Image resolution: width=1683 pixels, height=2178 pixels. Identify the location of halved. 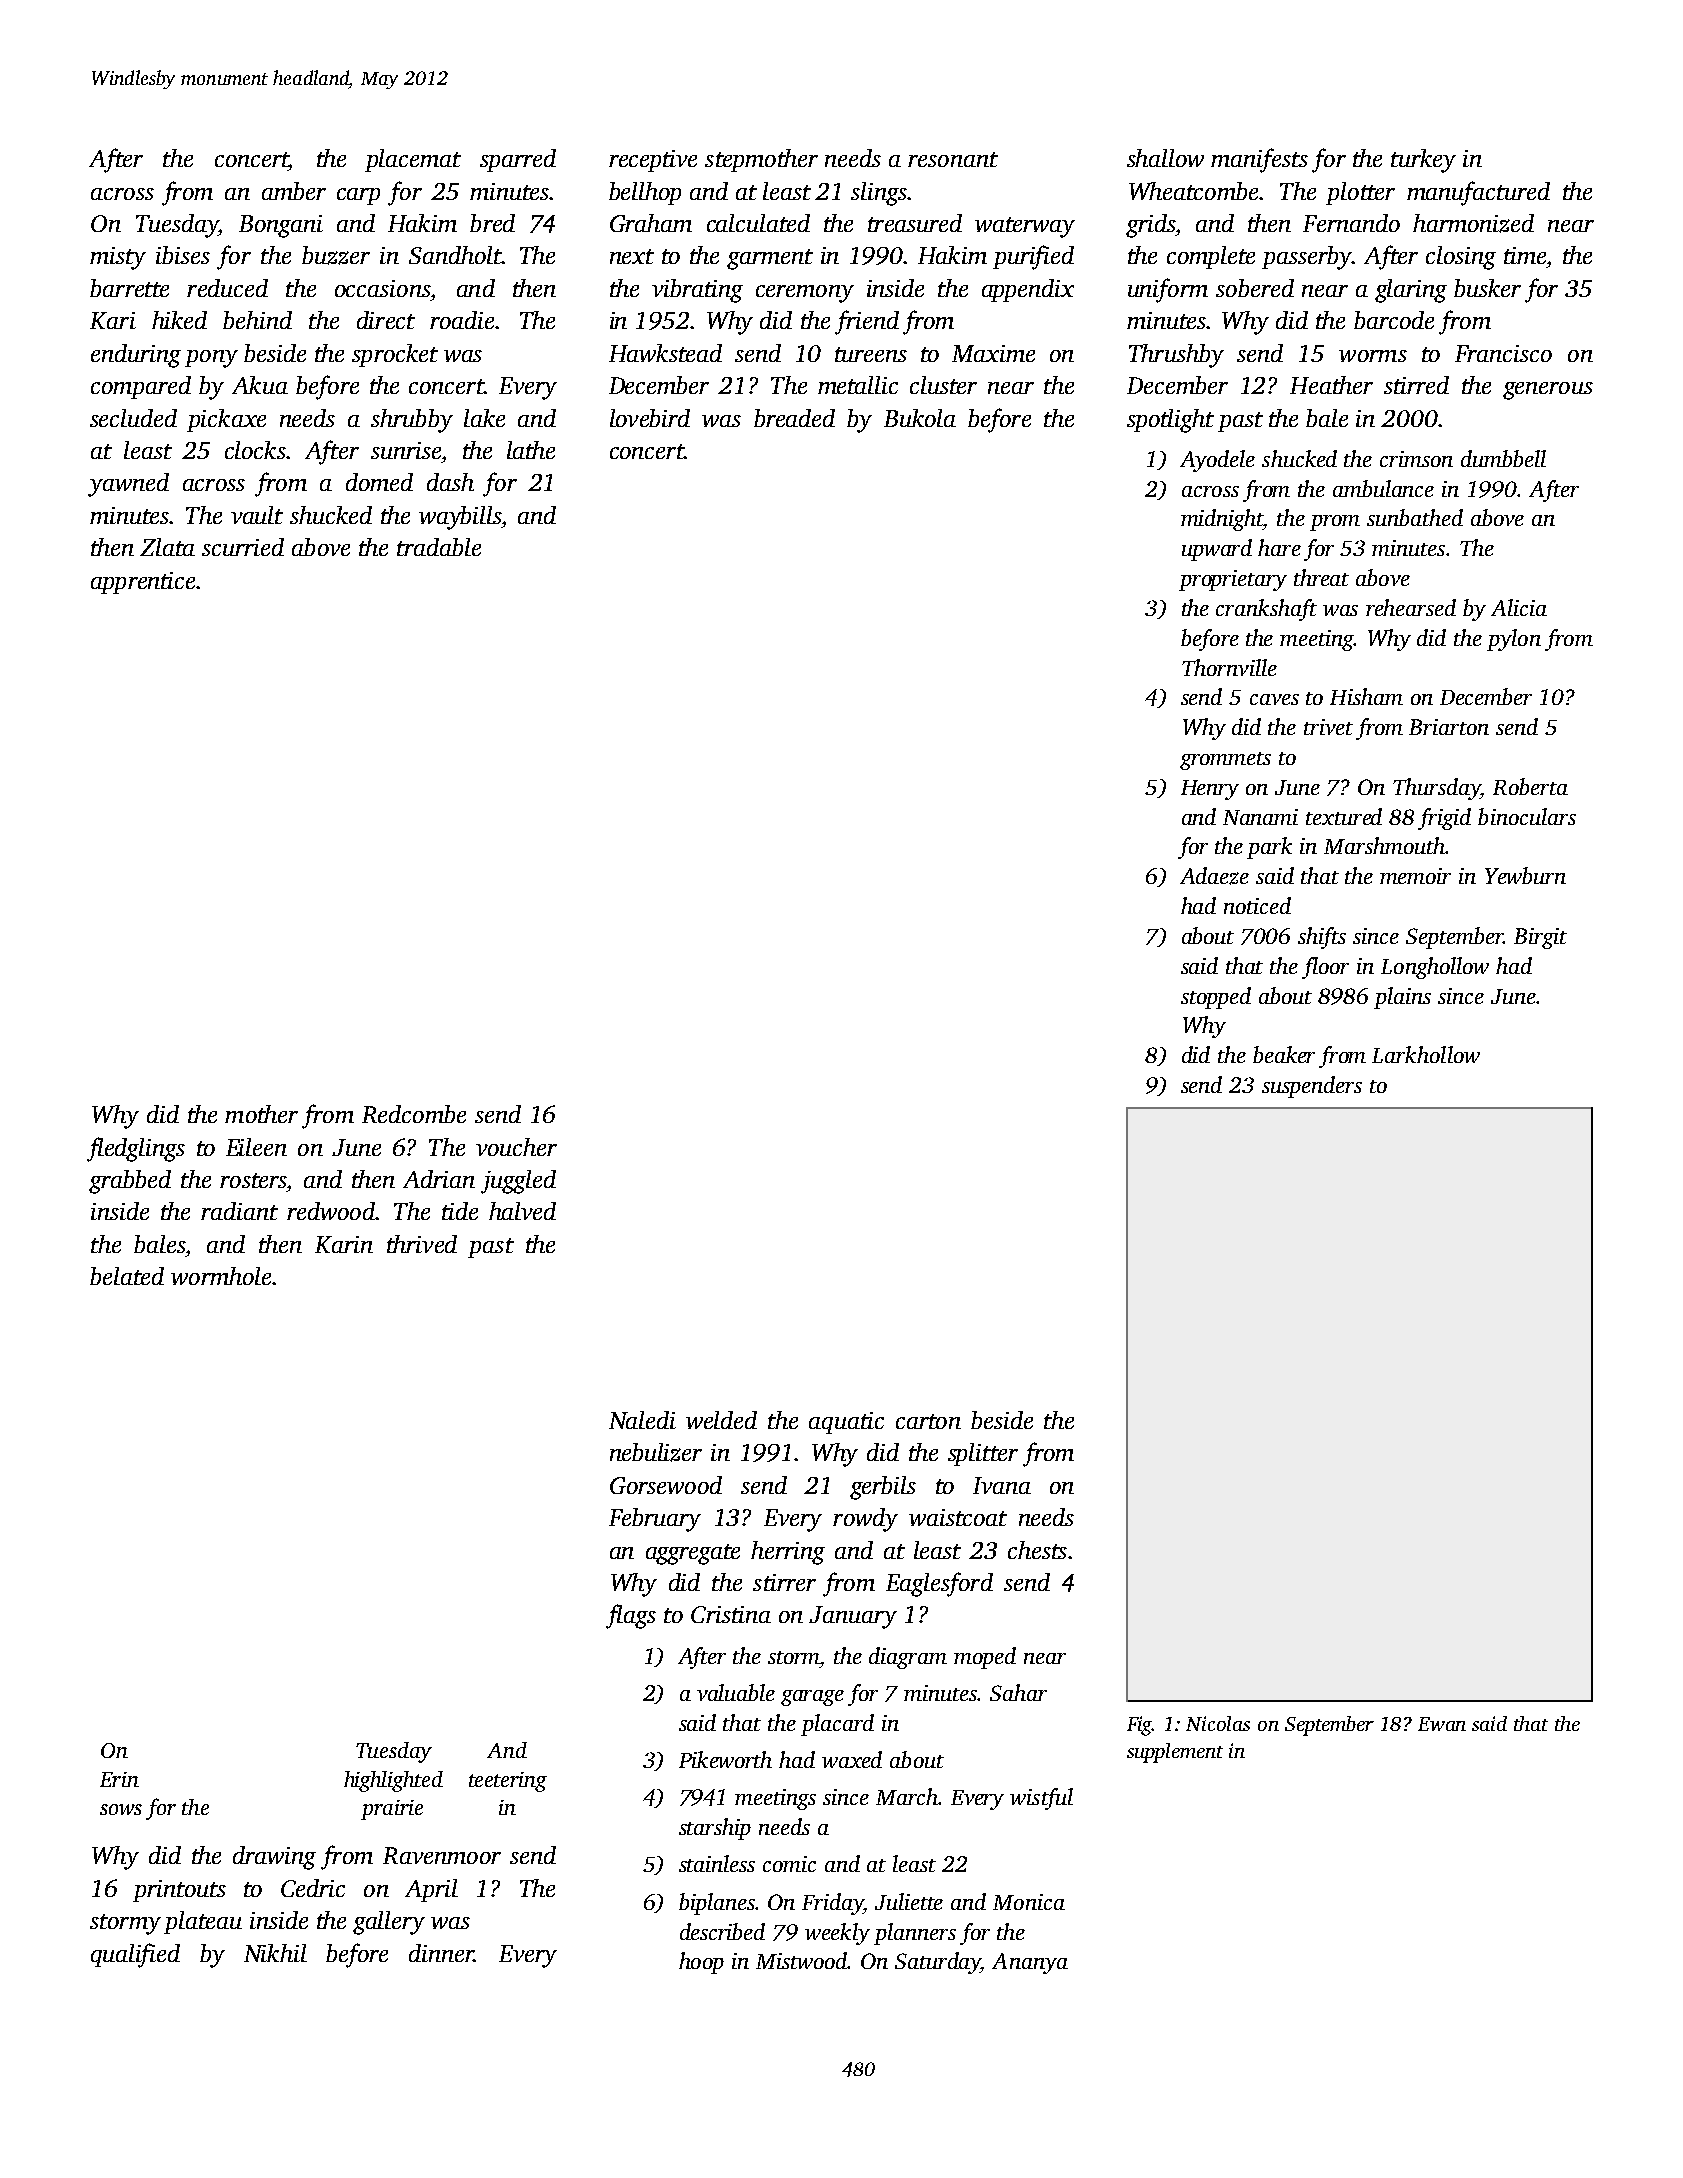
(522, 1211).
